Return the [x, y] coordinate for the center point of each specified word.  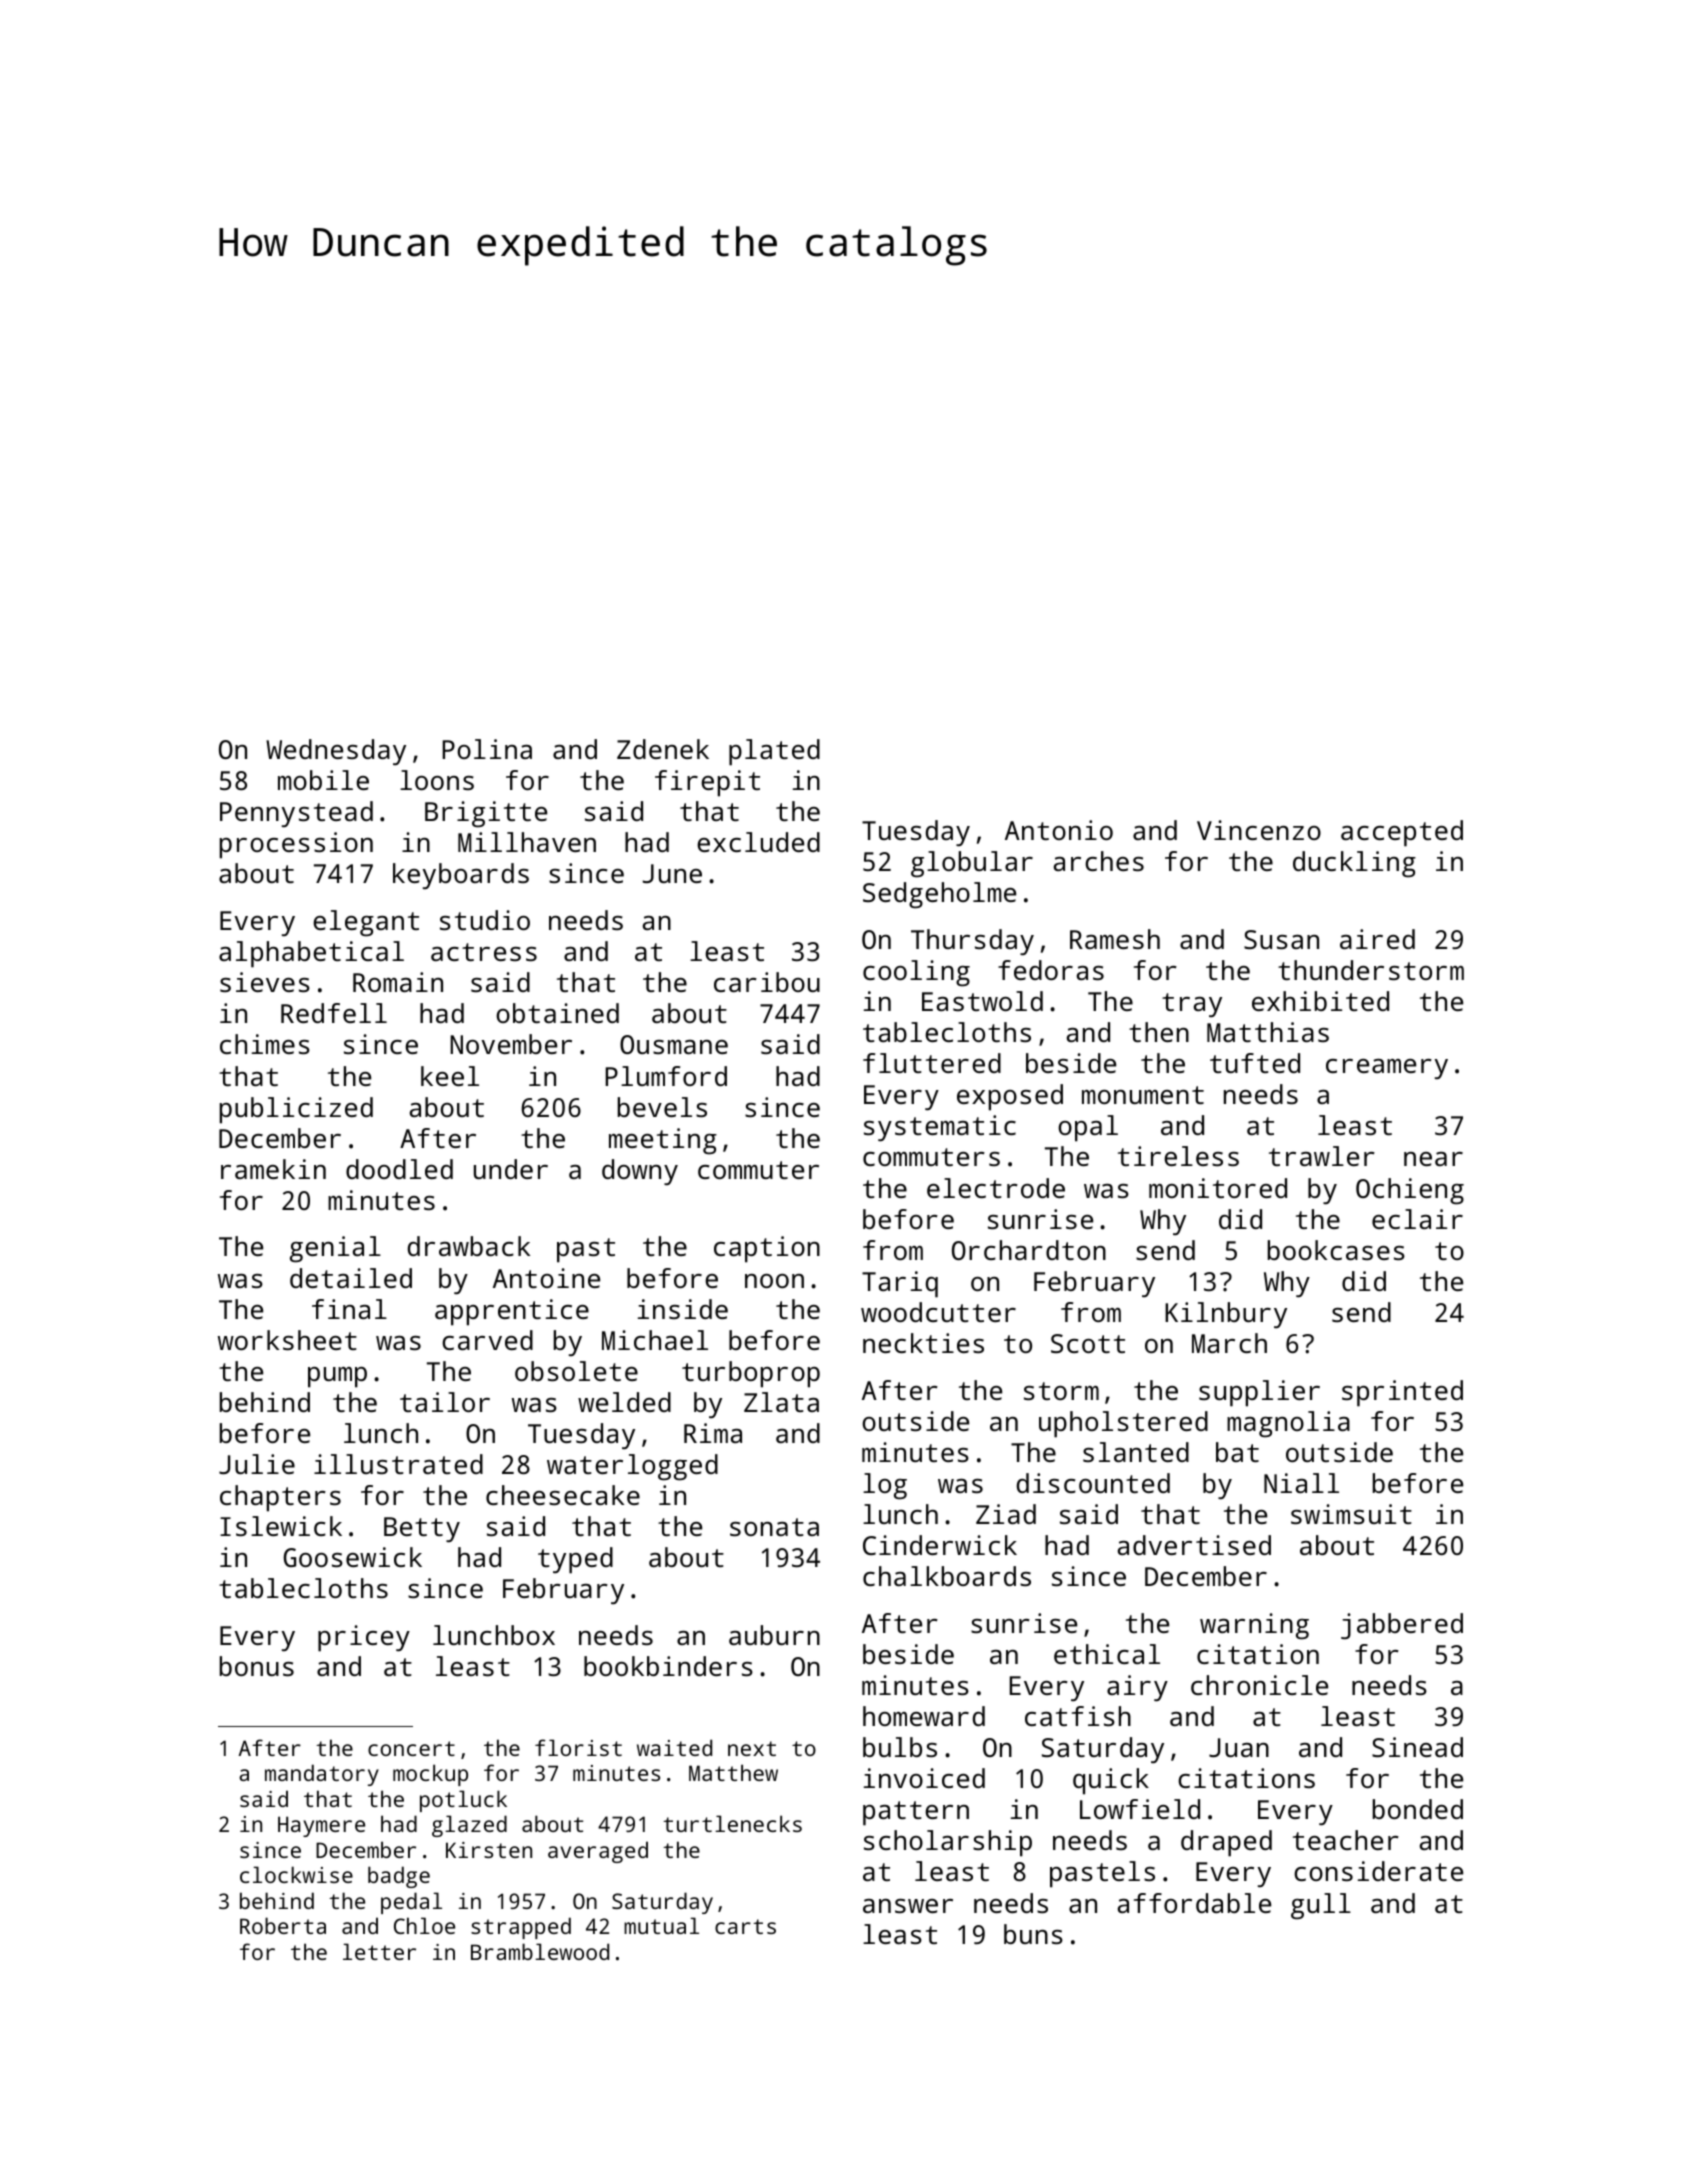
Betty [422, 1530]
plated [774, 752]
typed [575, 1560]
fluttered [932, 1063]
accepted [1402, 833]
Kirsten [489, 1850]
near [1433, 1159]
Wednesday [336, 752]
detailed [351, 1278]
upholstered [1123, 1424]
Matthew [733, 1772]
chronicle [1259, 1685]
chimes [265, 1044]
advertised [1194, 1545]
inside [683, 1309]
